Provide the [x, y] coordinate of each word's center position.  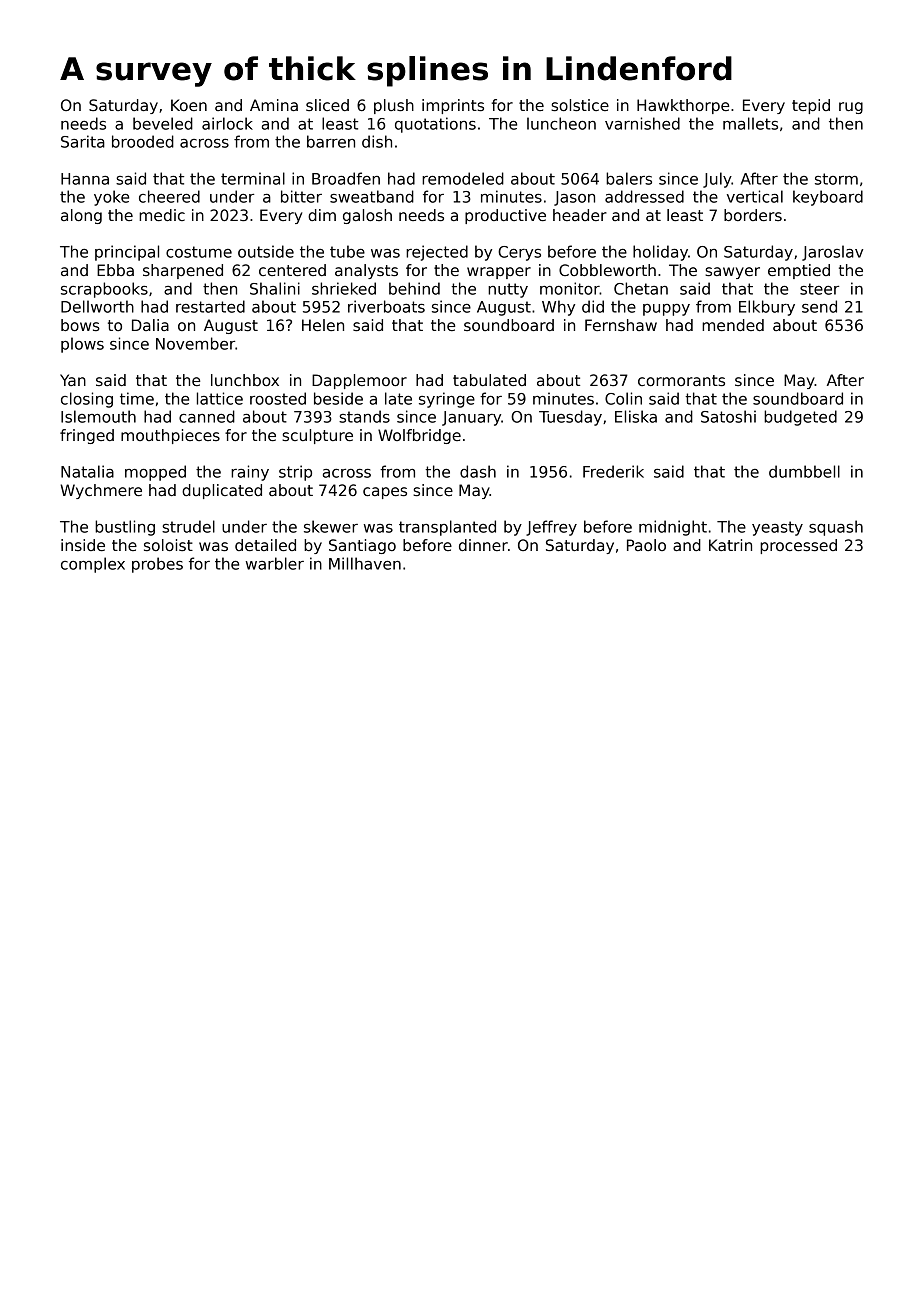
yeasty [777, 528]
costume [199, 252]
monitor [570, 288]
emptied [799, 271]
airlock [227, 123]
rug [851, 108]
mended [733, 325]
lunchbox [245, 380]
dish [377, 141]
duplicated [222, 491]
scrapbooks [104, 290]
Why [558, 308]
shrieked [344, 288]
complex [93, 565]
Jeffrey [551, 528]
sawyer [732, 273]
